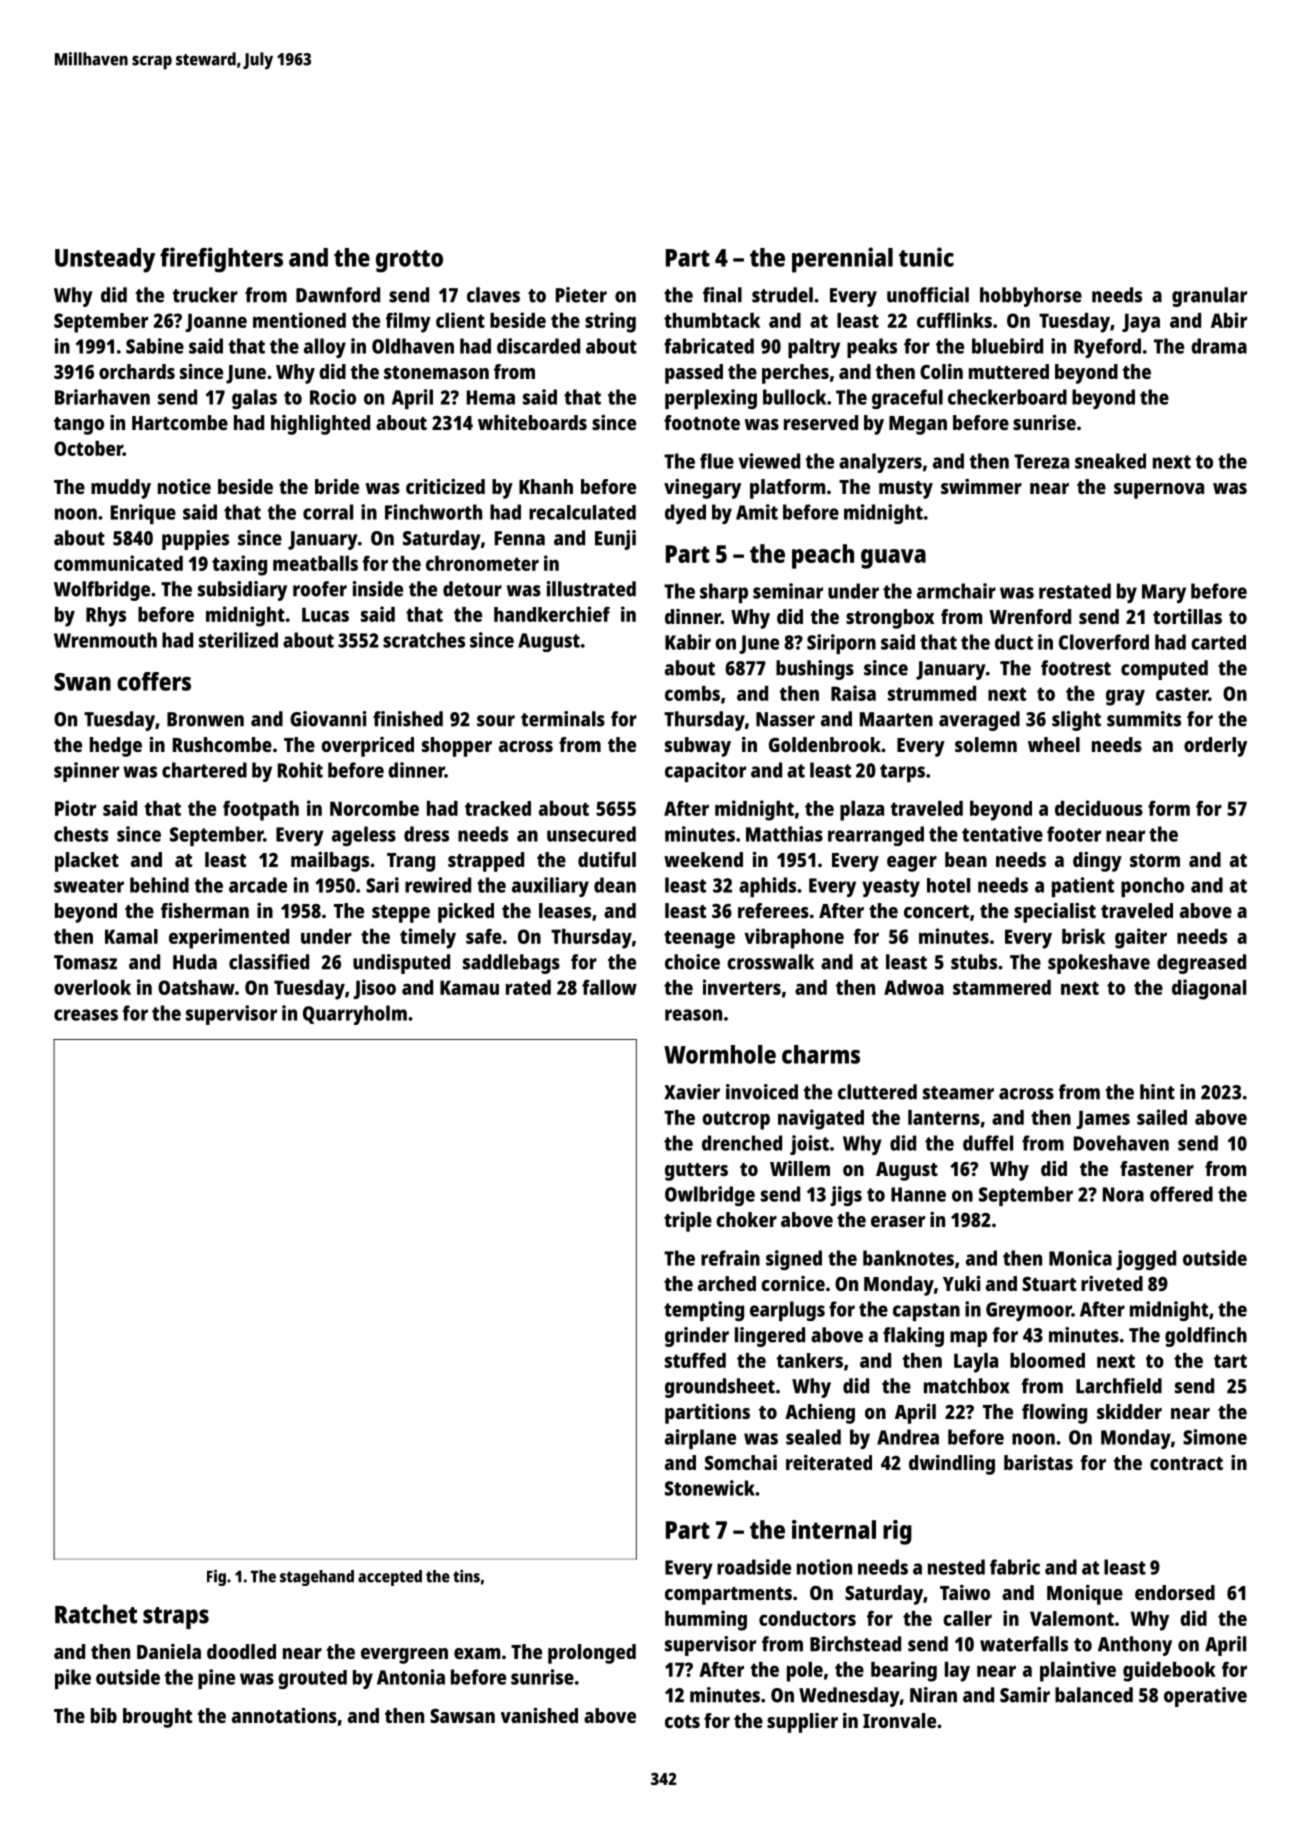 The image size is (1301, 1840). Describe the element at coordinates (1155, 860) in the screenshot. I see `storm` at that location.
